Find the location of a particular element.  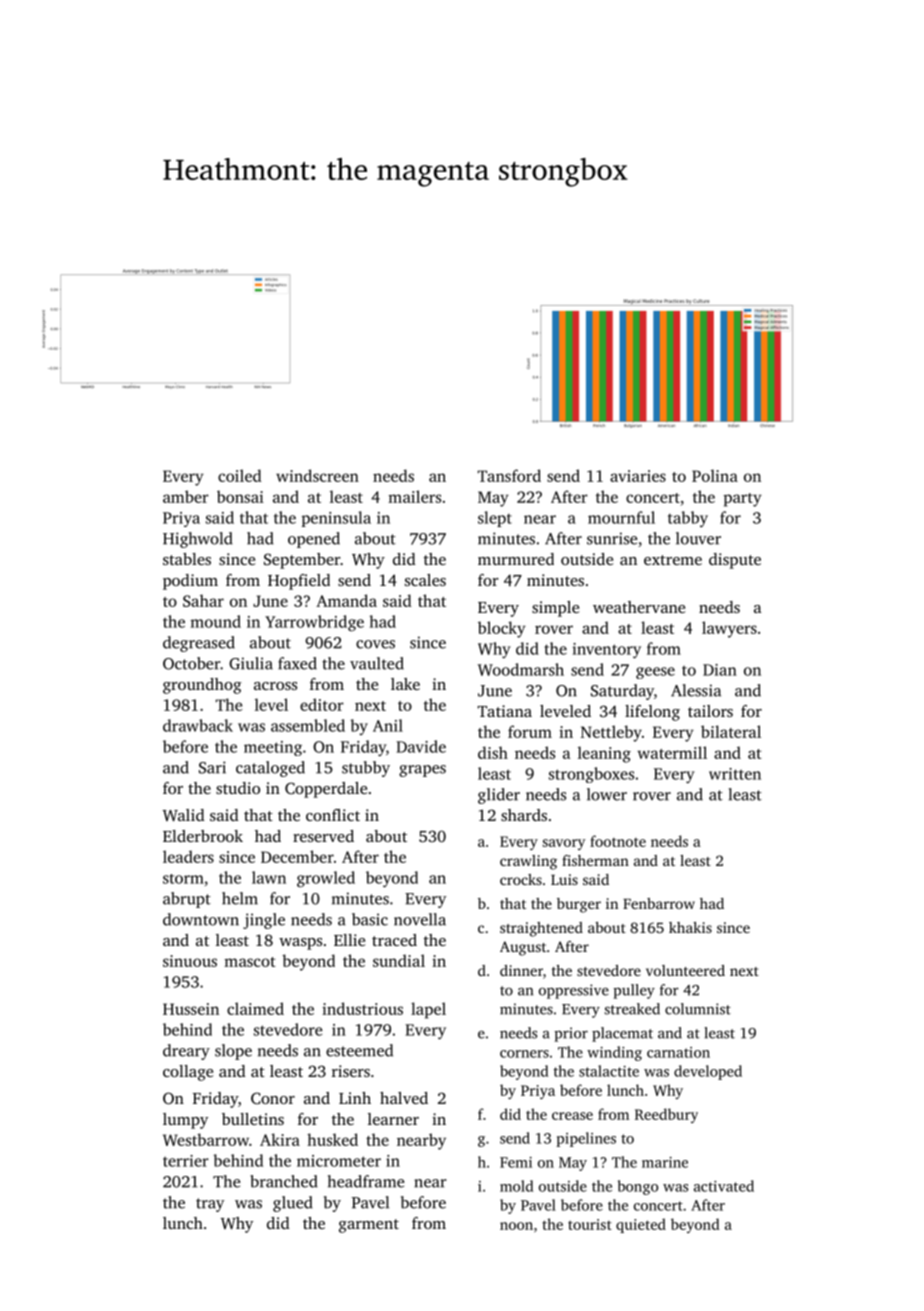

learner is located at coordinates (393, 1119).
